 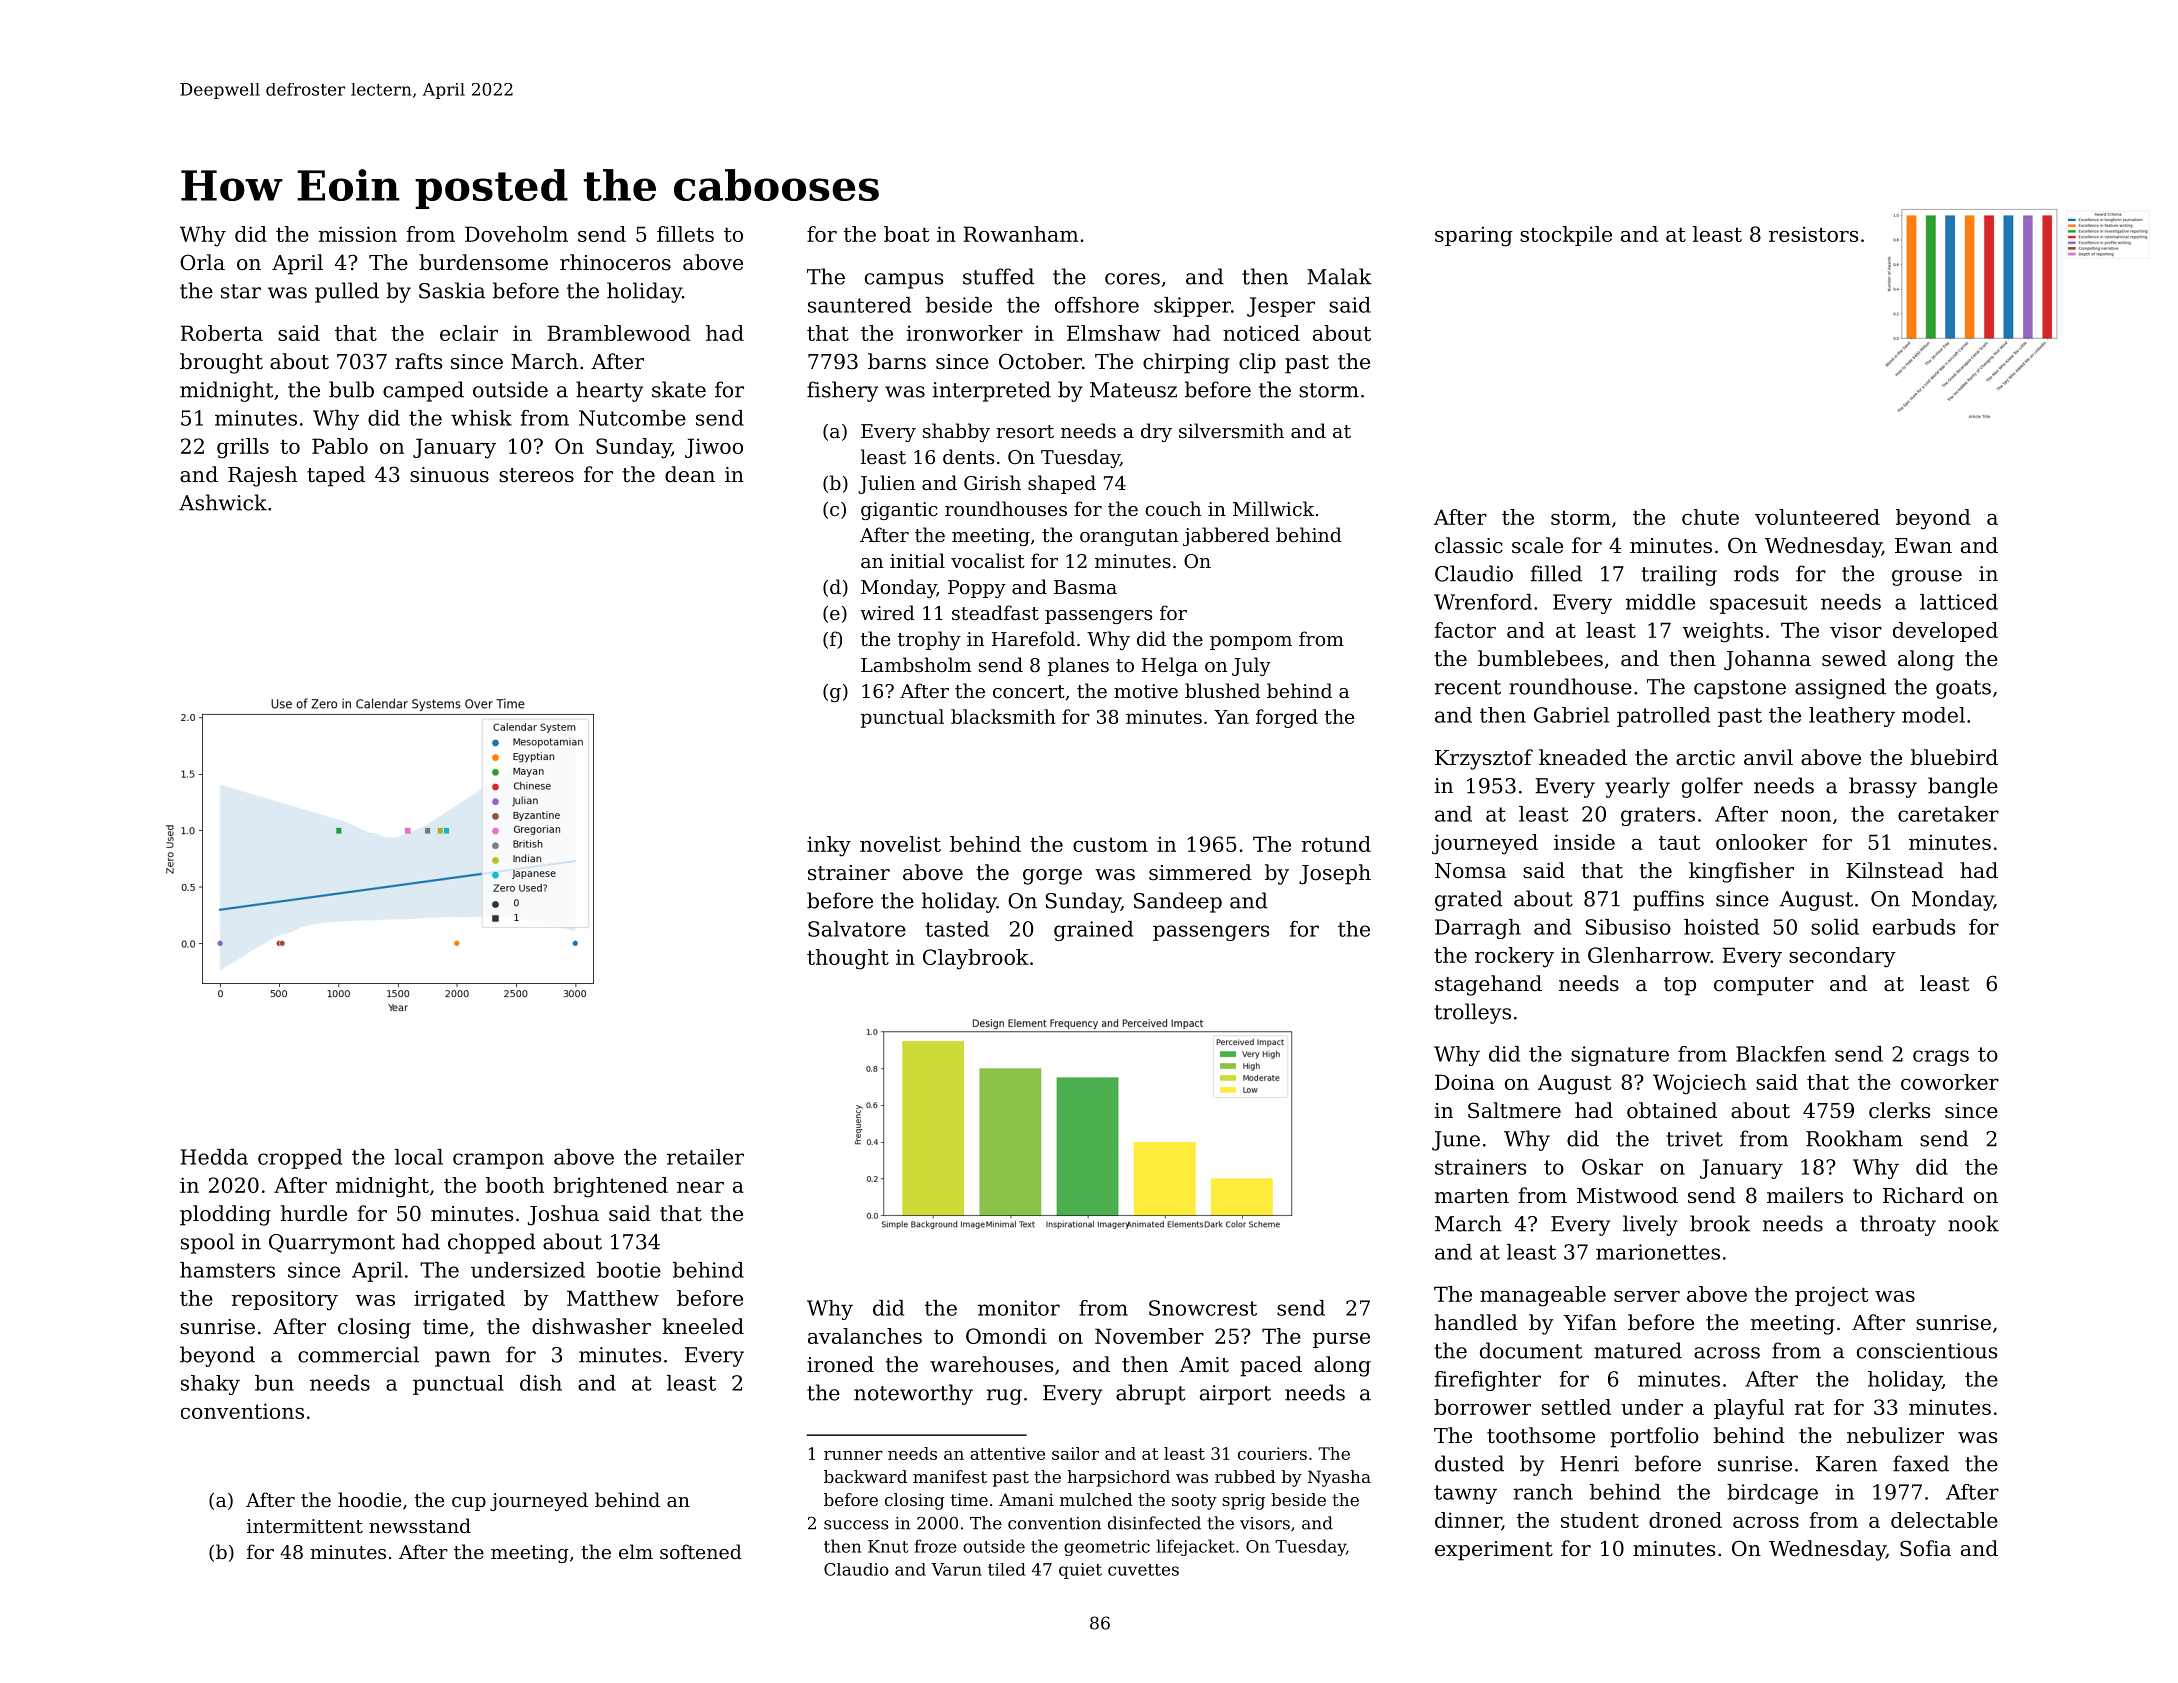 I want to click on softened, so click(x=701, y=1551).
